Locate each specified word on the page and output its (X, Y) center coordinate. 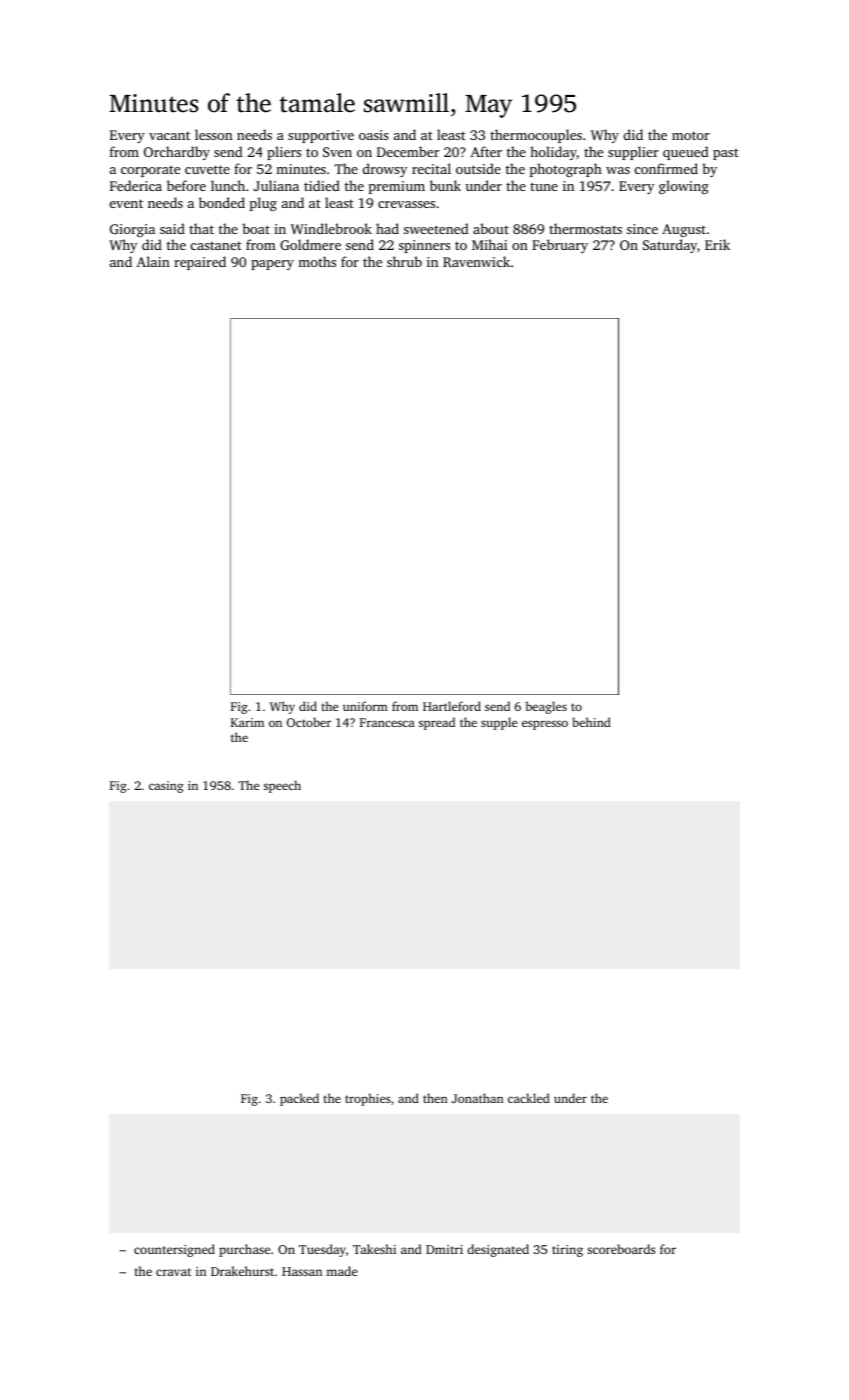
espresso (545, 725)
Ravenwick (476, 261)
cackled (529, 1098)
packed (299, 1099)
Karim (247, 722)
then (435, 1098)
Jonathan (478, 1098)
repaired (200, 263)
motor (691, 135)
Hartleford (452, 706)
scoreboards (621, 1249)
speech (282, 786)
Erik (717, 244)
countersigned (174, 1250)
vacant (169, 135)
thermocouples (536, 136)
